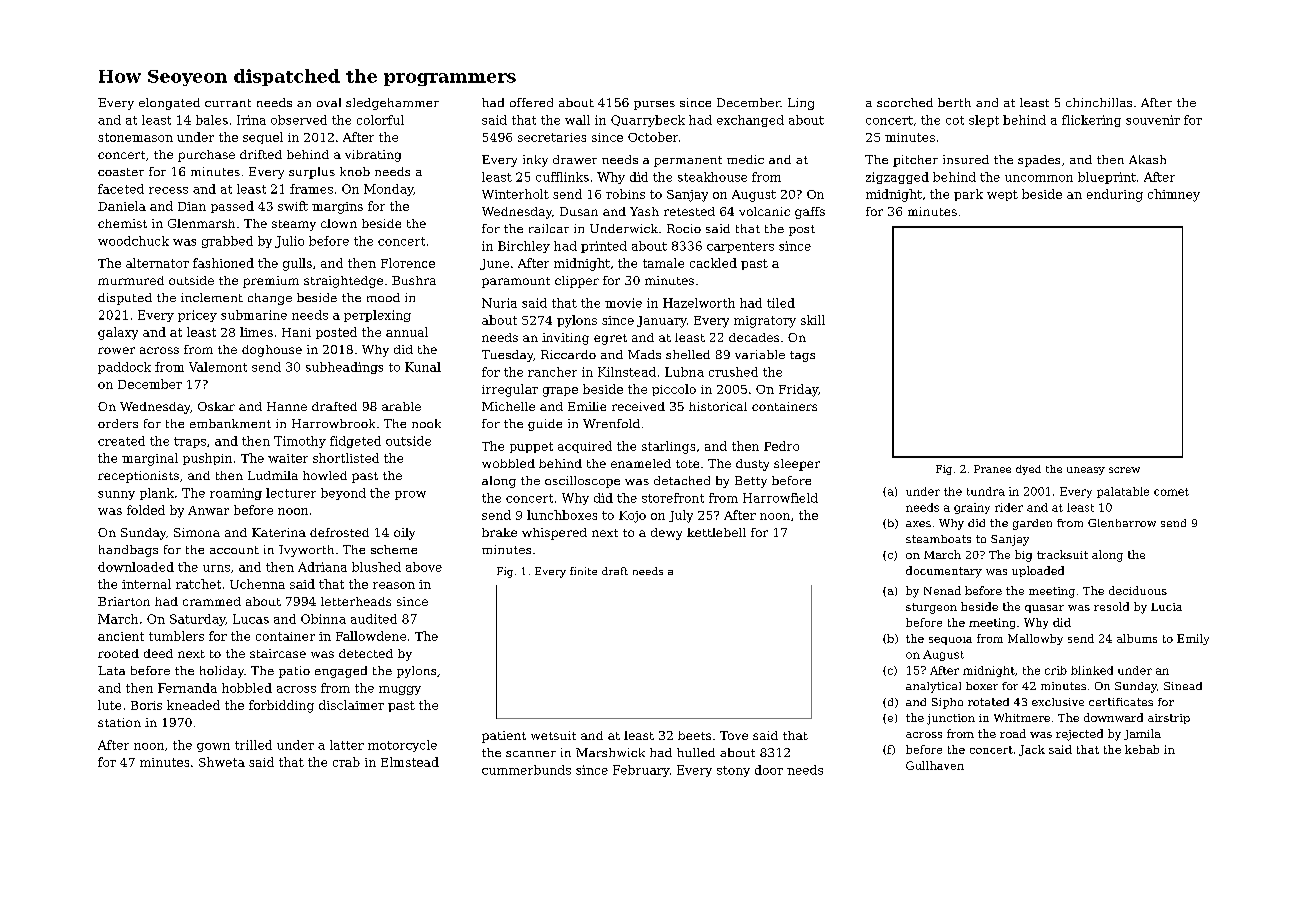  What do you see at coordinates (287, 406) in the screenshot?
I see `Hanne` at bounding box center [287, 406].
